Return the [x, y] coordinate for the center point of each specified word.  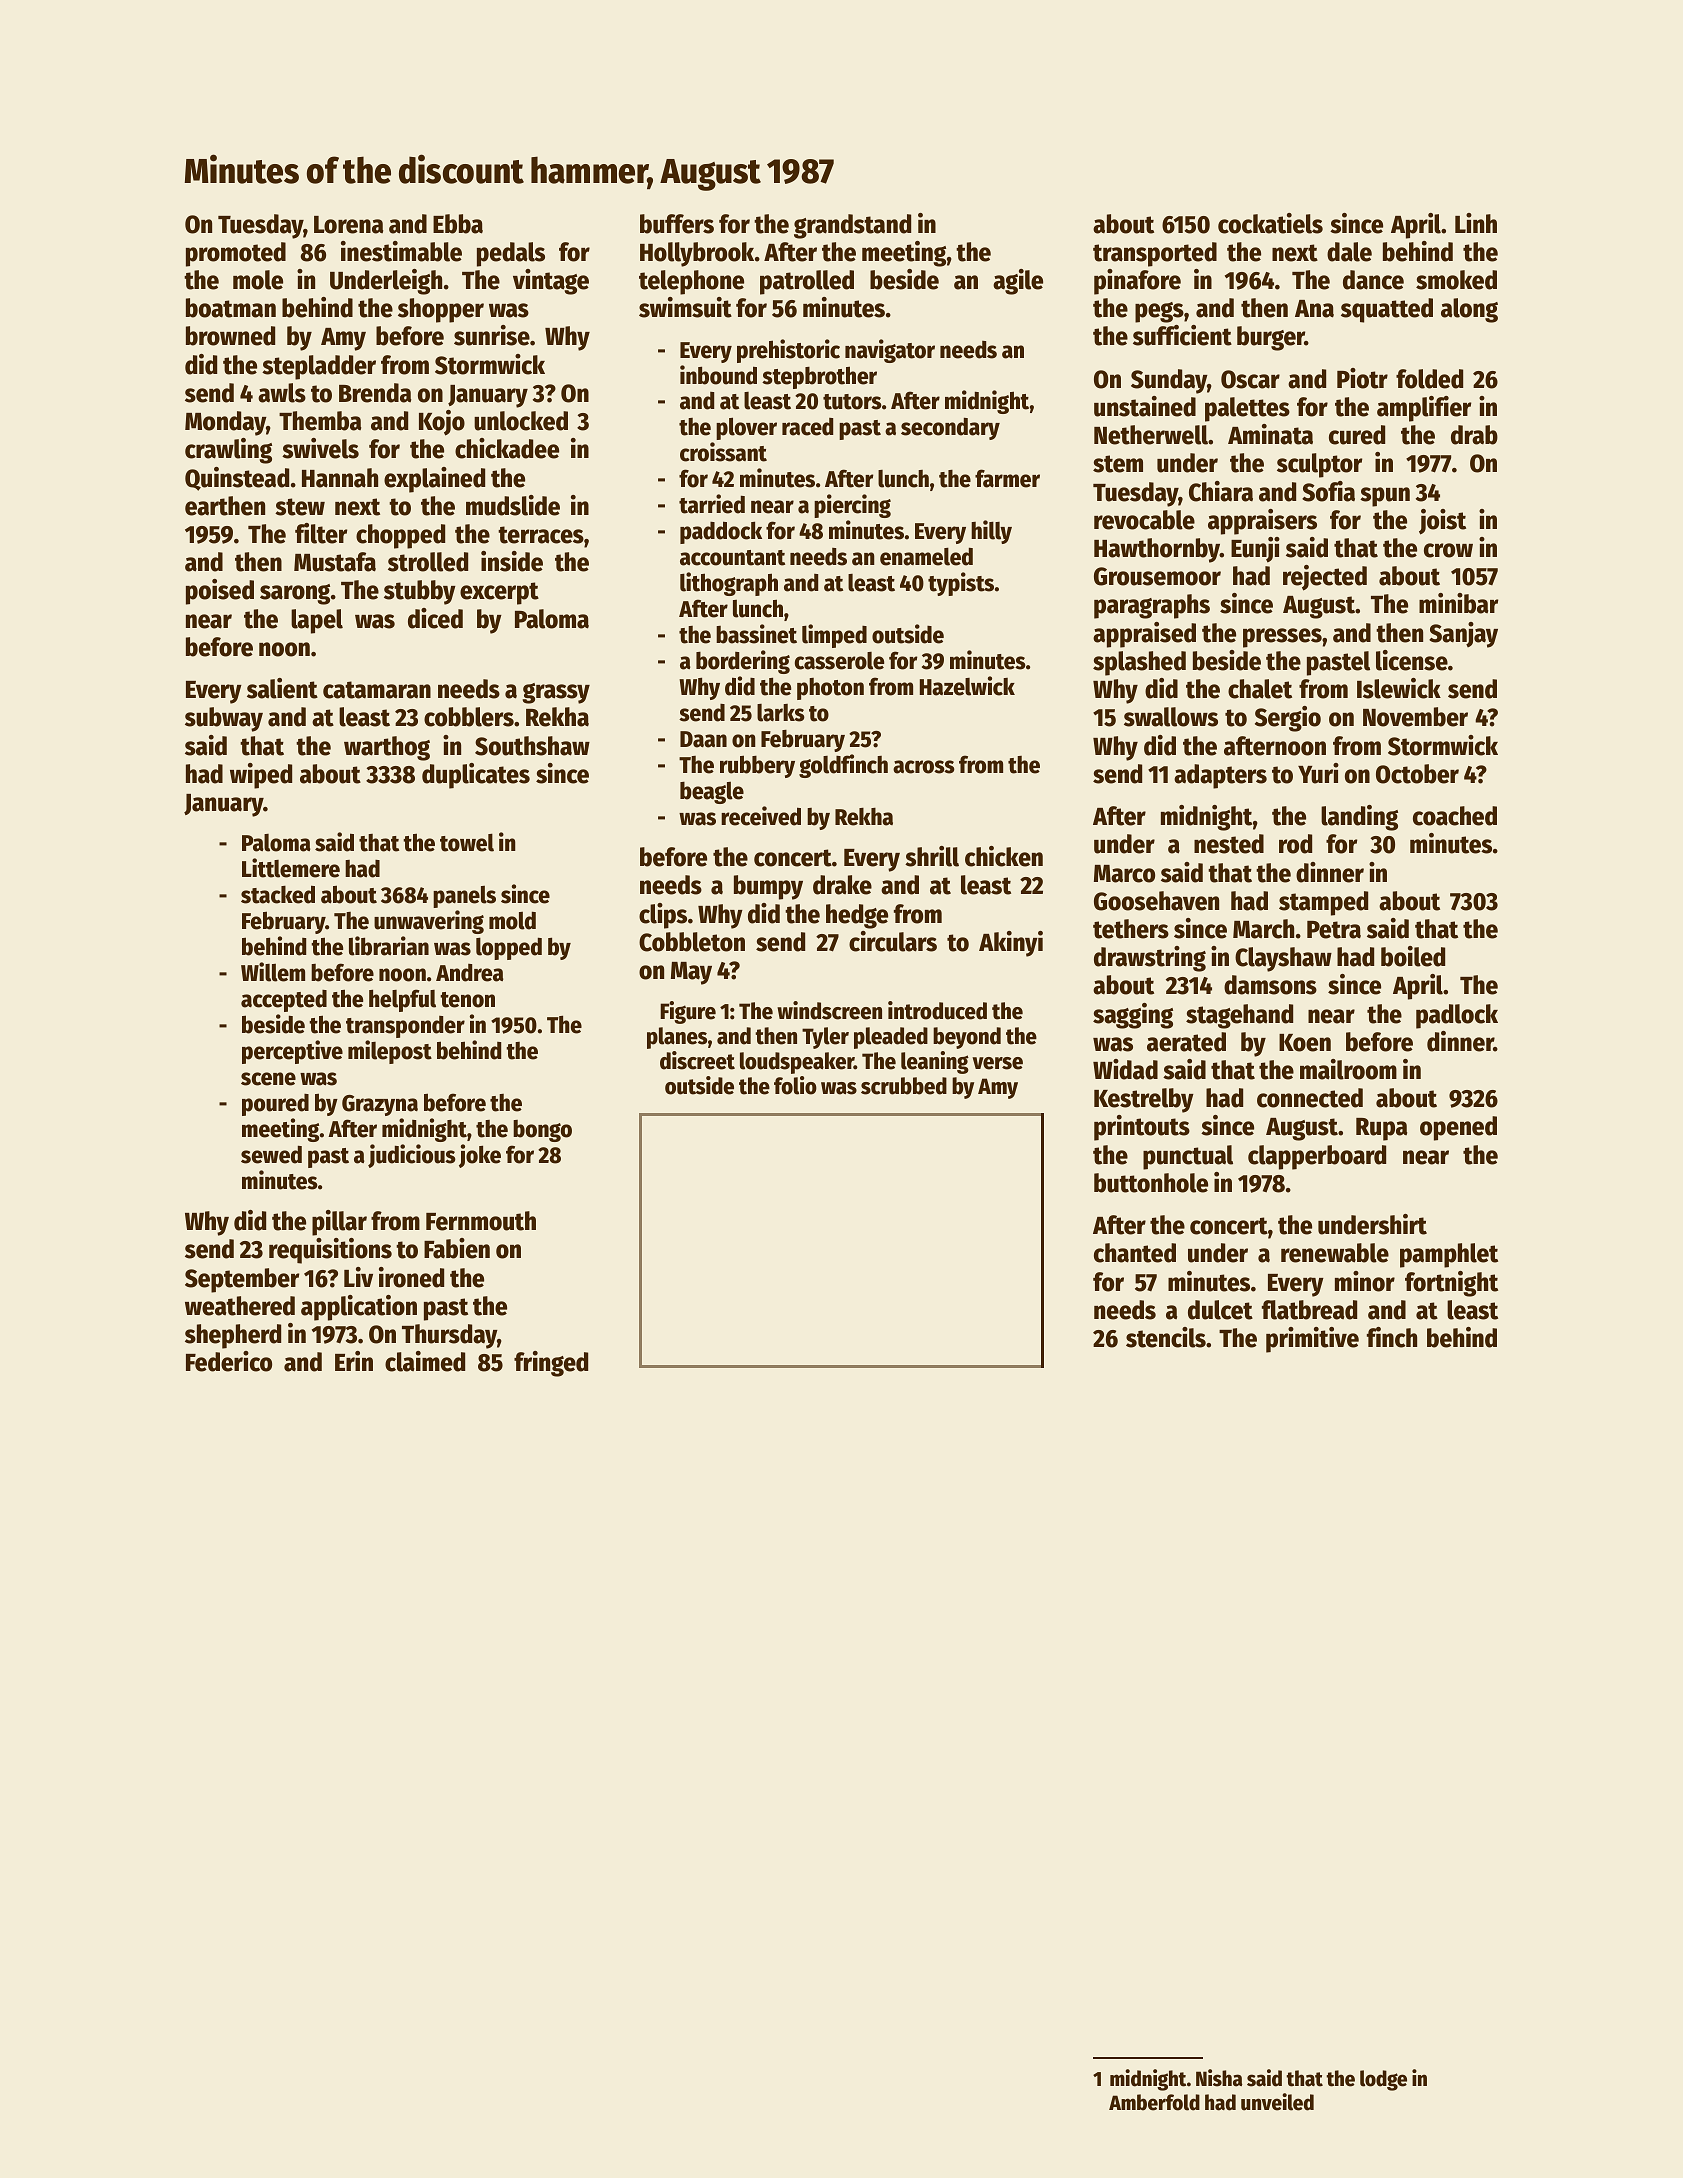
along [1469, 310]
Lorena [348, 225]
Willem [273, 972]
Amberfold [1154, 2102]
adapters [1220, 776]
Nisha [1219, 2078]
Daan [703, 739]
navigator [890, 351]
